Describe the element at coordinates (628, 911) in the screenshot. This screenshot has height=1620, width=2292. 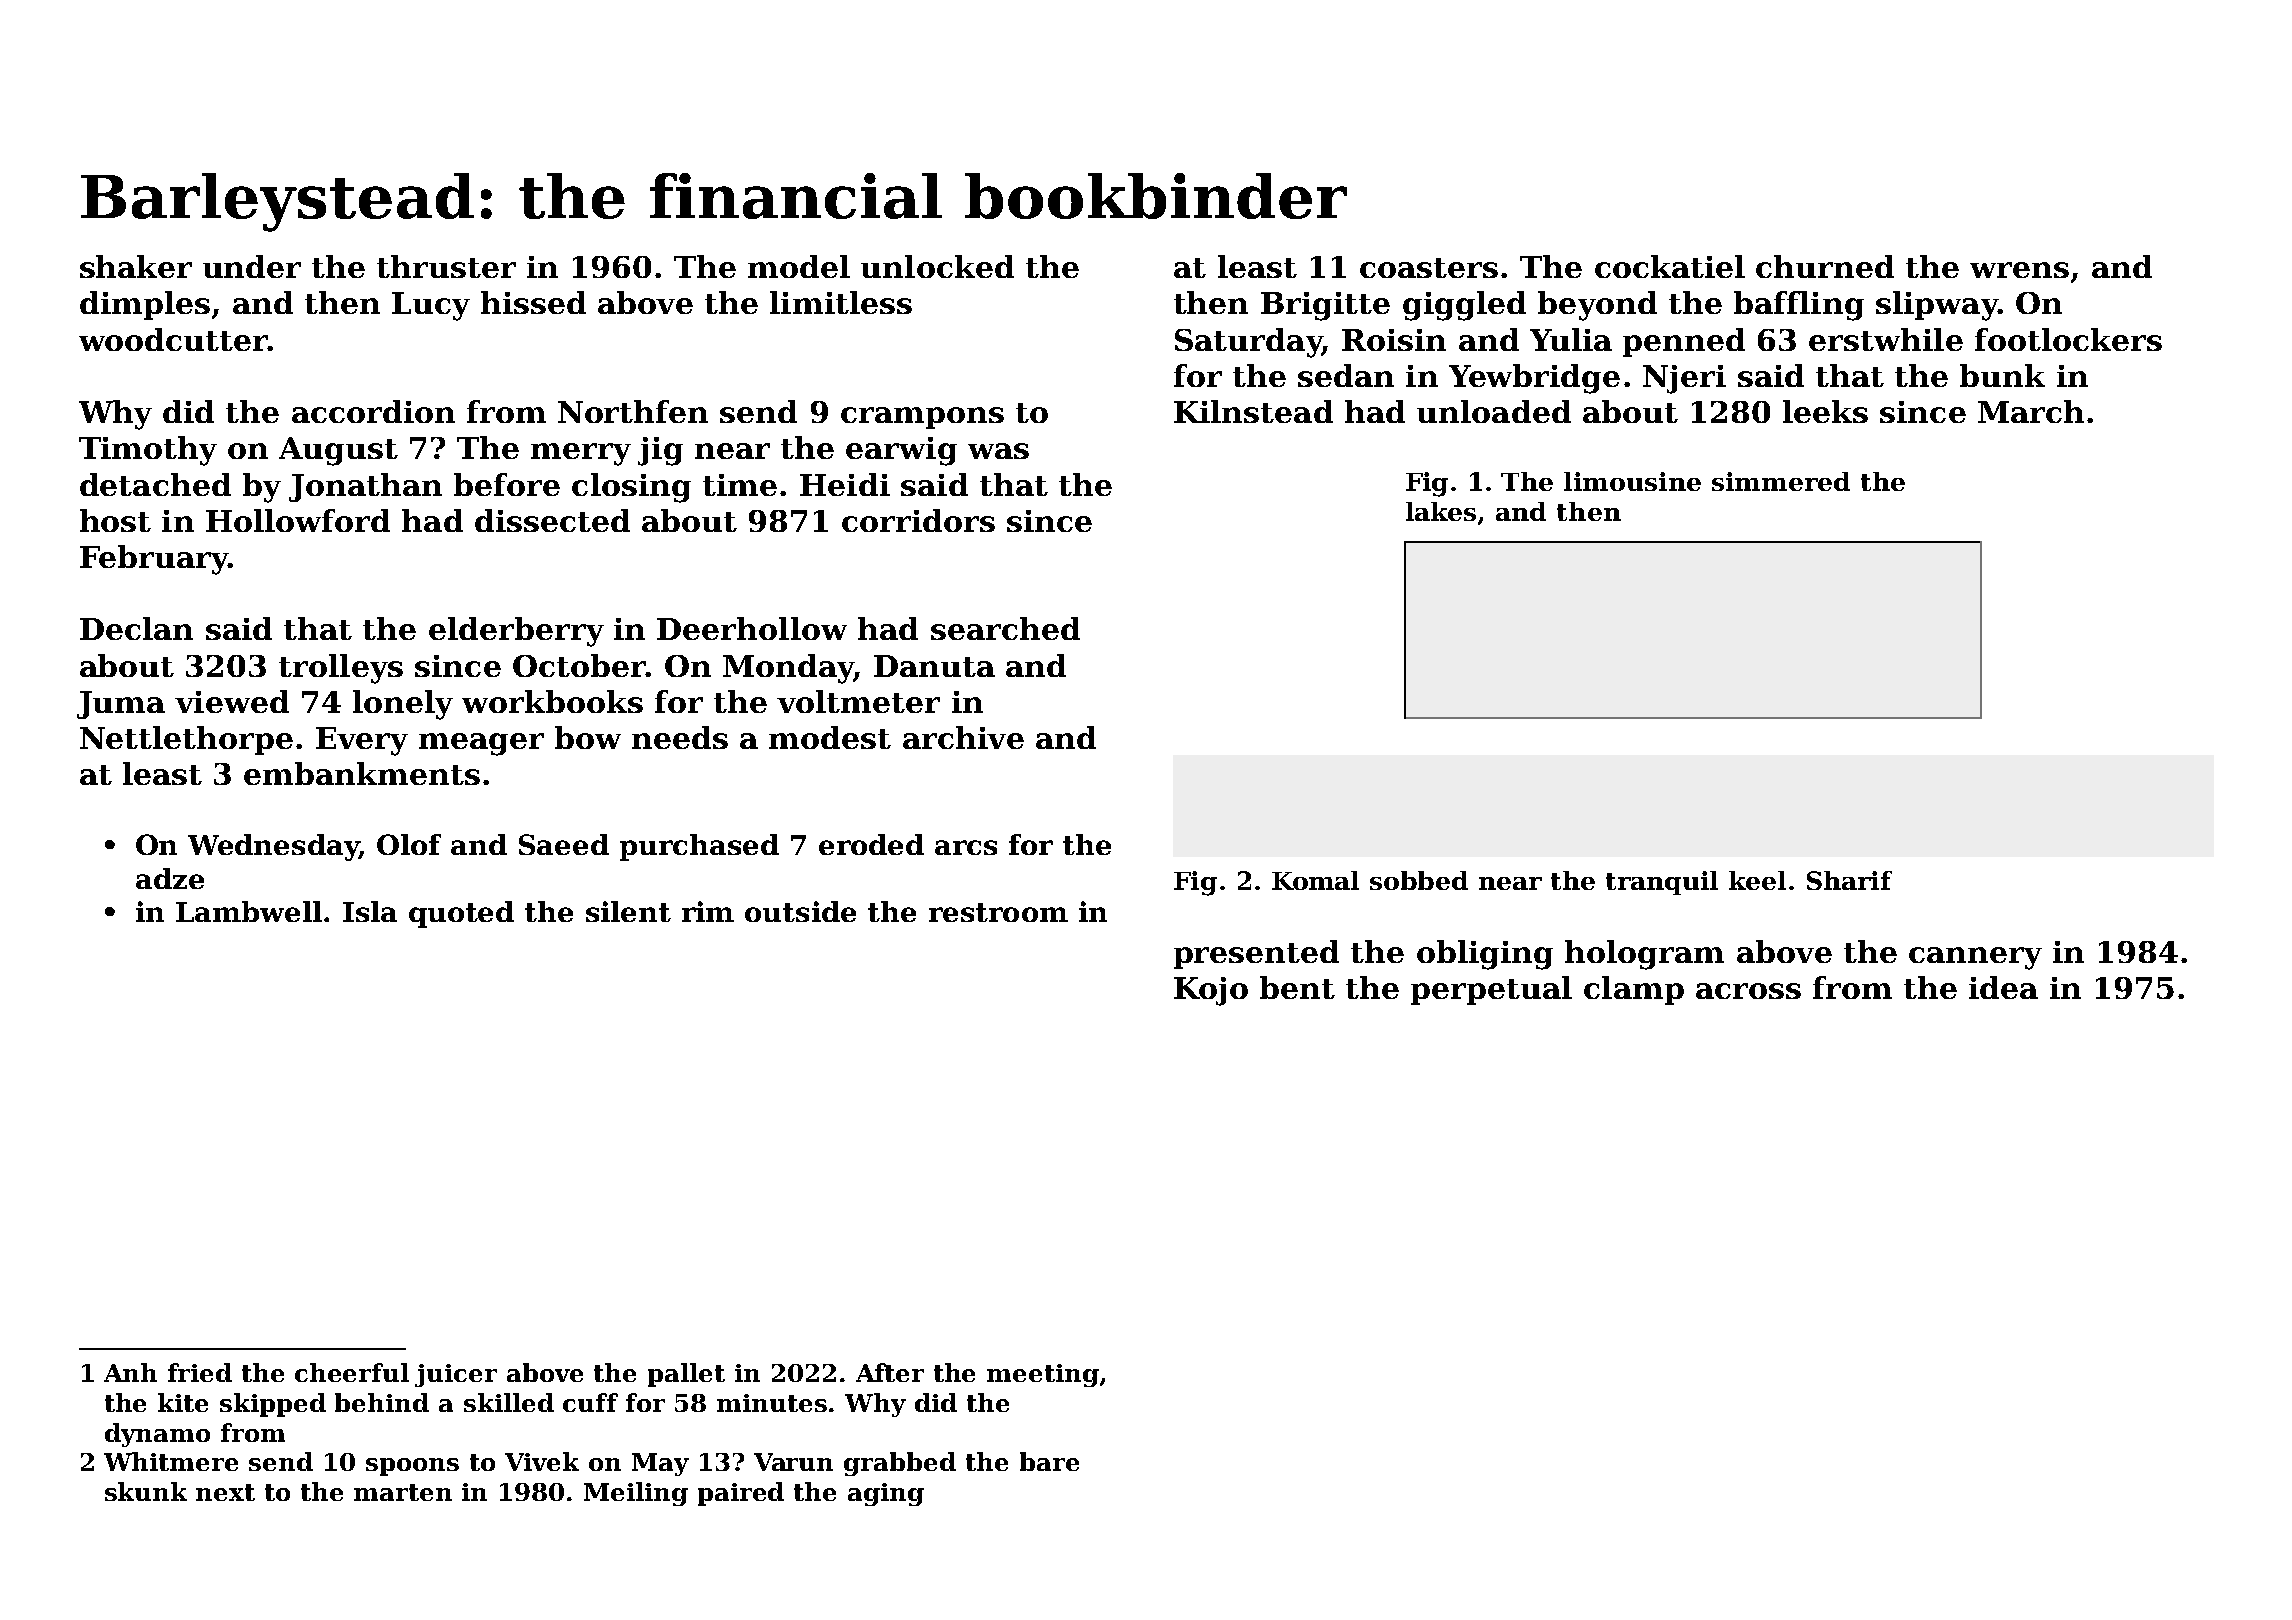
I see `silent` at that location.
